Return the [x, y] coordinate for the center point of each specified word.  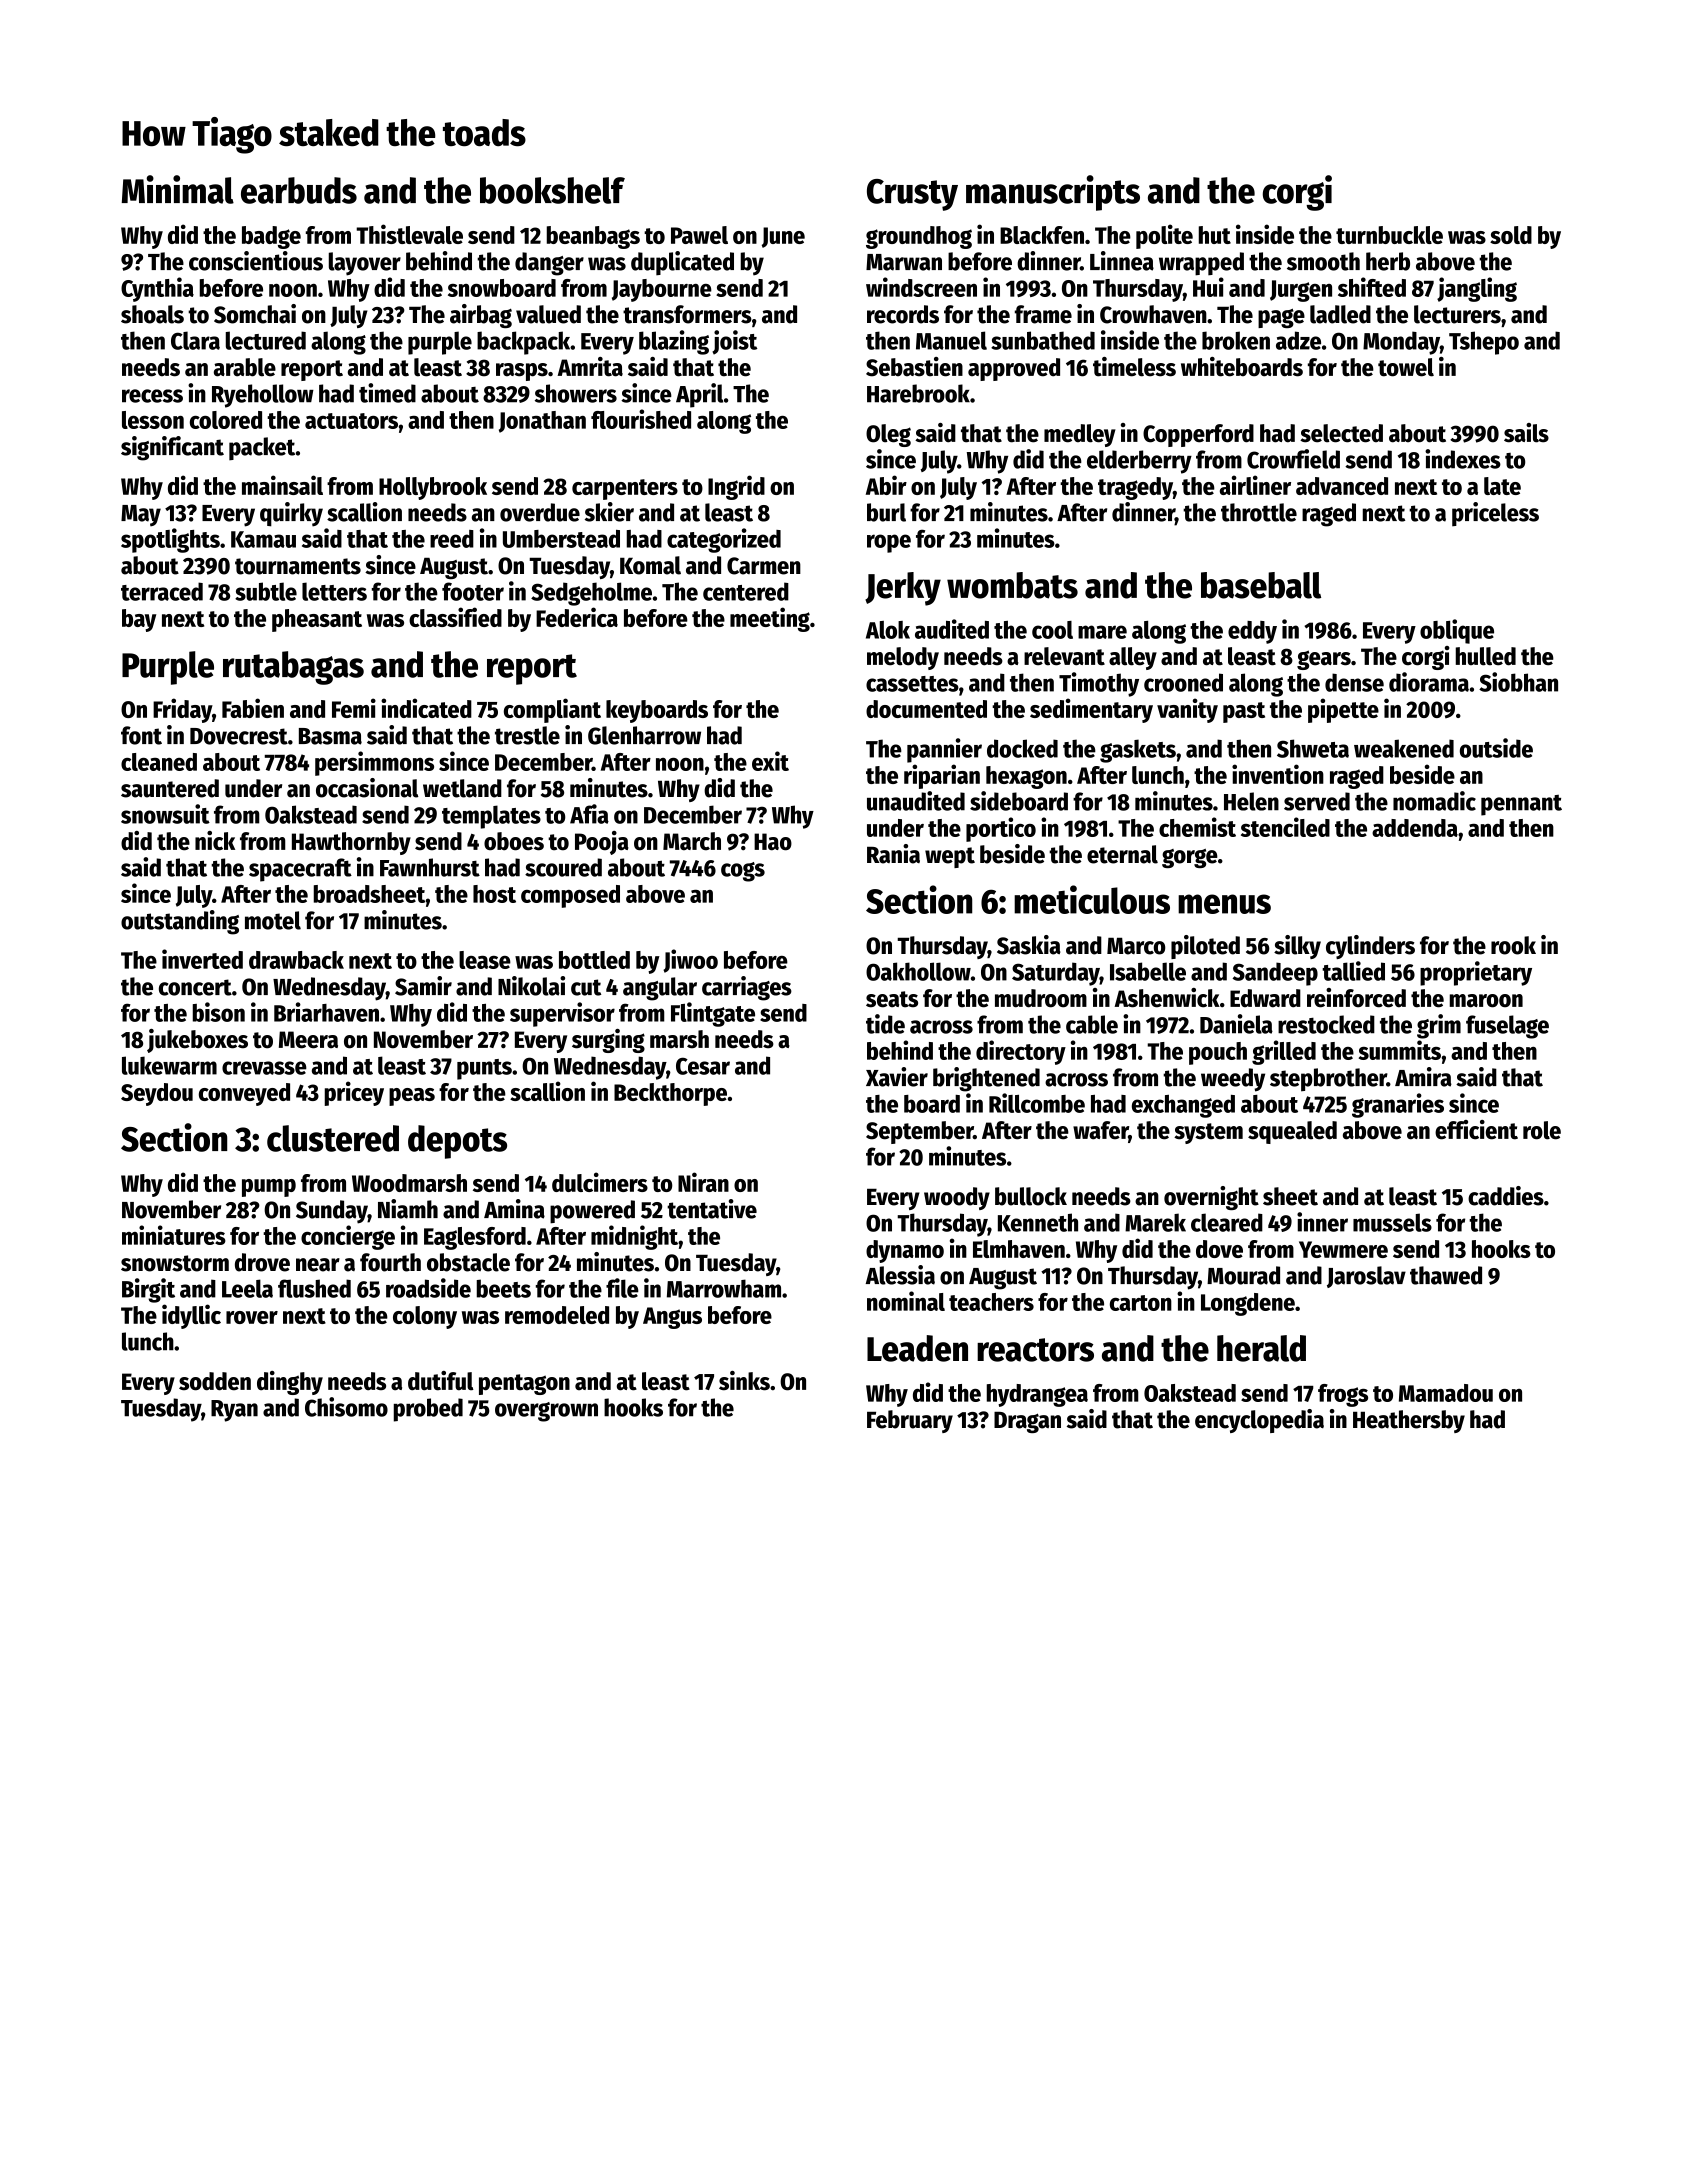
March [692, 841]
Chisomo [346, 1407]
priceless [1495, 514]
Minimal [178, 189]
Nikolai [531, 986]
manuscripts [1053, 193]
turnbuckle [1389, 235]
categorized [724, 540]
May [141, 516]
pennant [1521, 805]
